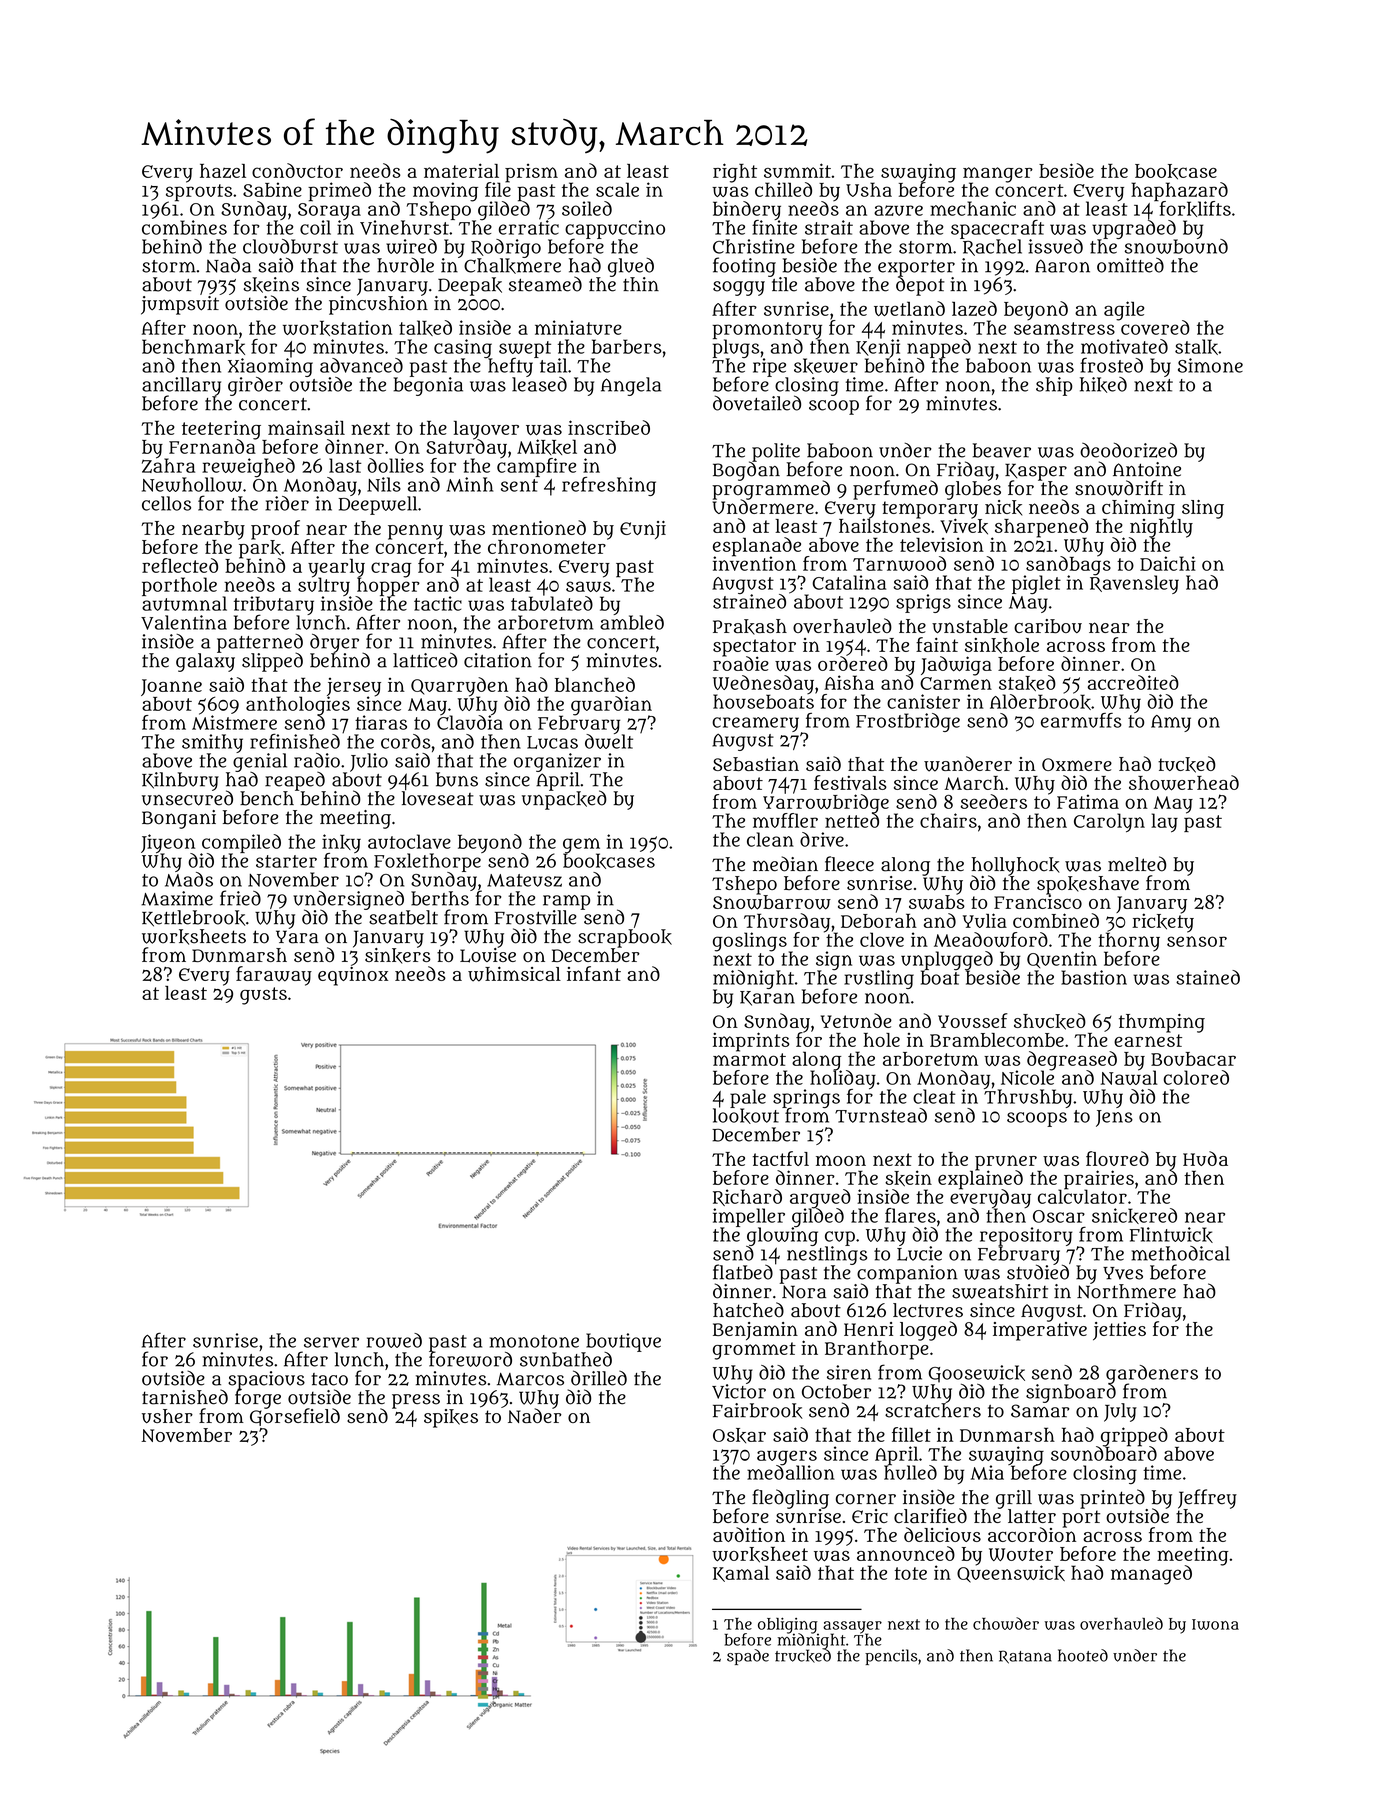  Describe the element at coordinates (741, 1573) in the document. I see `Kamal` at that location.
